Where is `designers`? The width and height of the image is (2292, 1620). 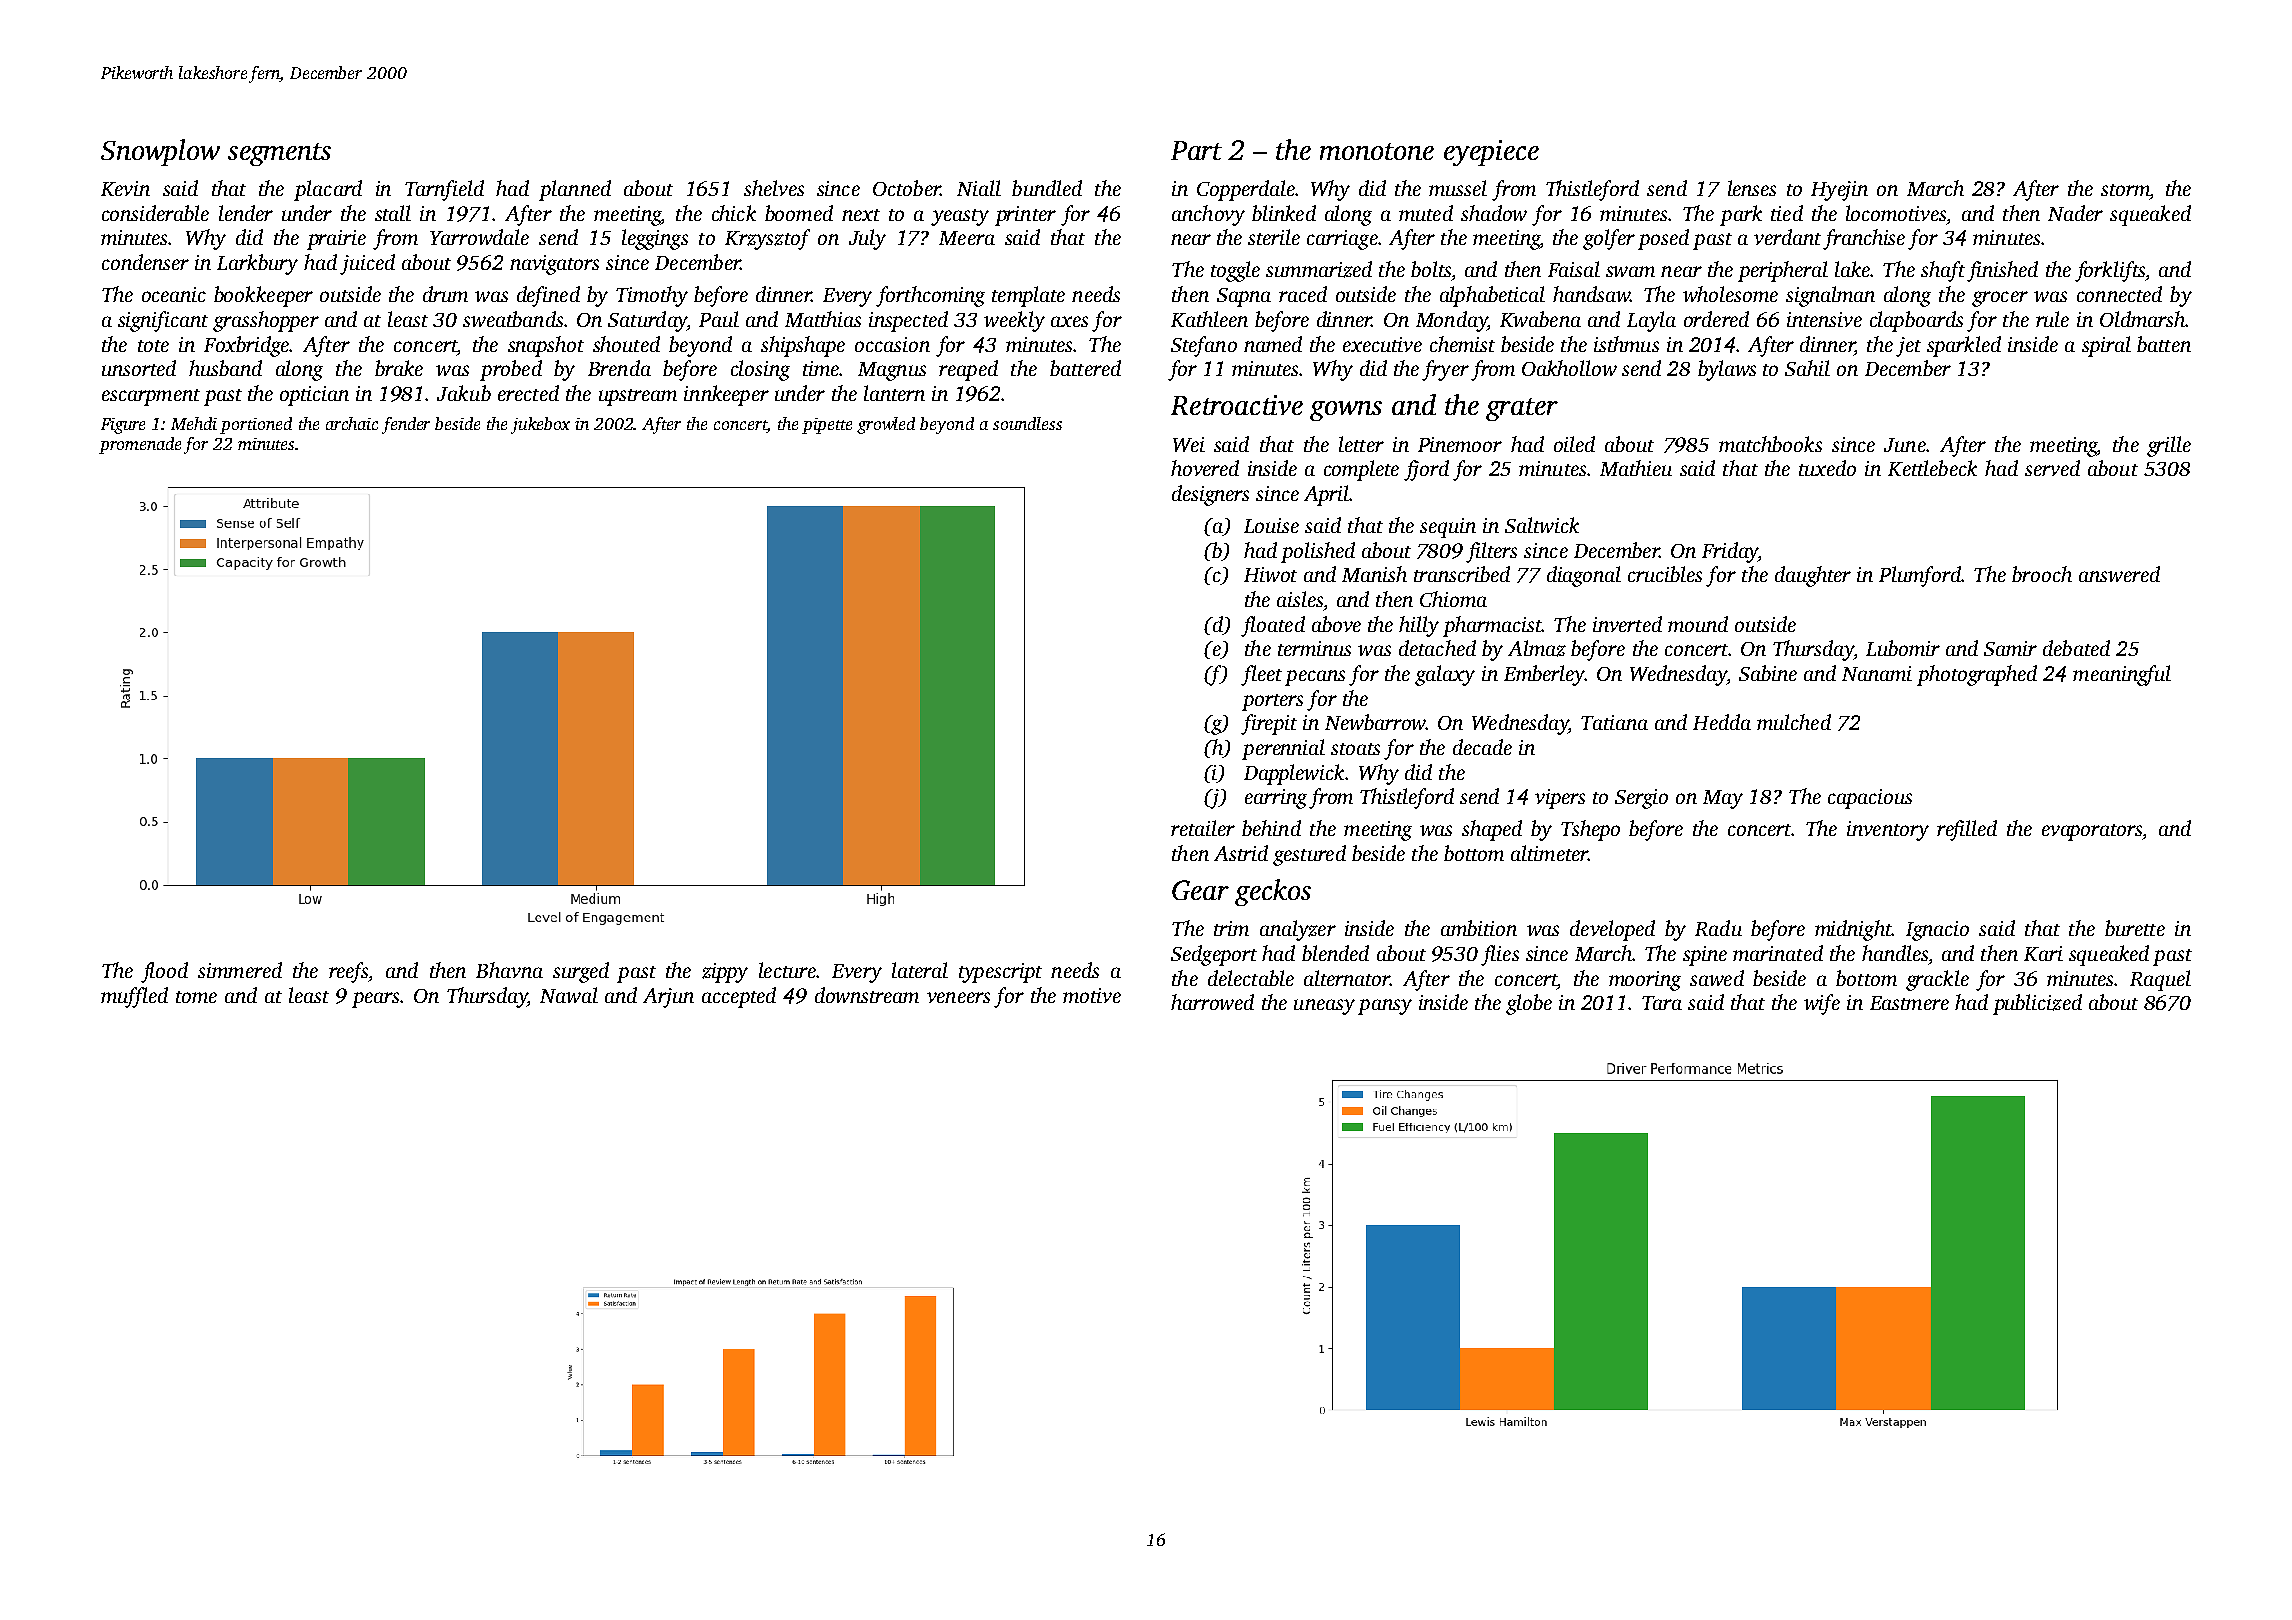 designers is located at coordinates (1210, 495).
